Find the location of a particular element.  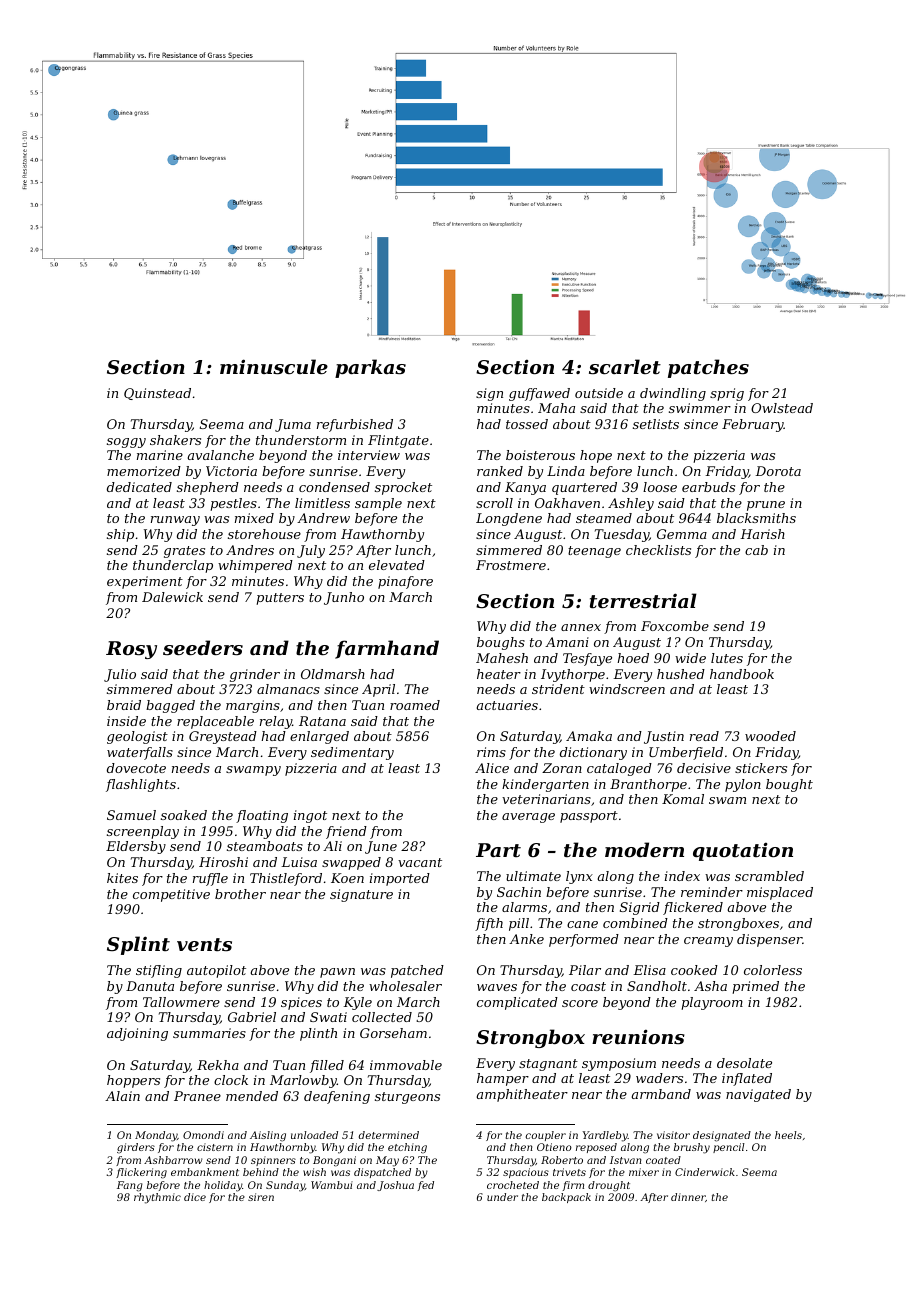

putters is located at coordinates (280, 599).
